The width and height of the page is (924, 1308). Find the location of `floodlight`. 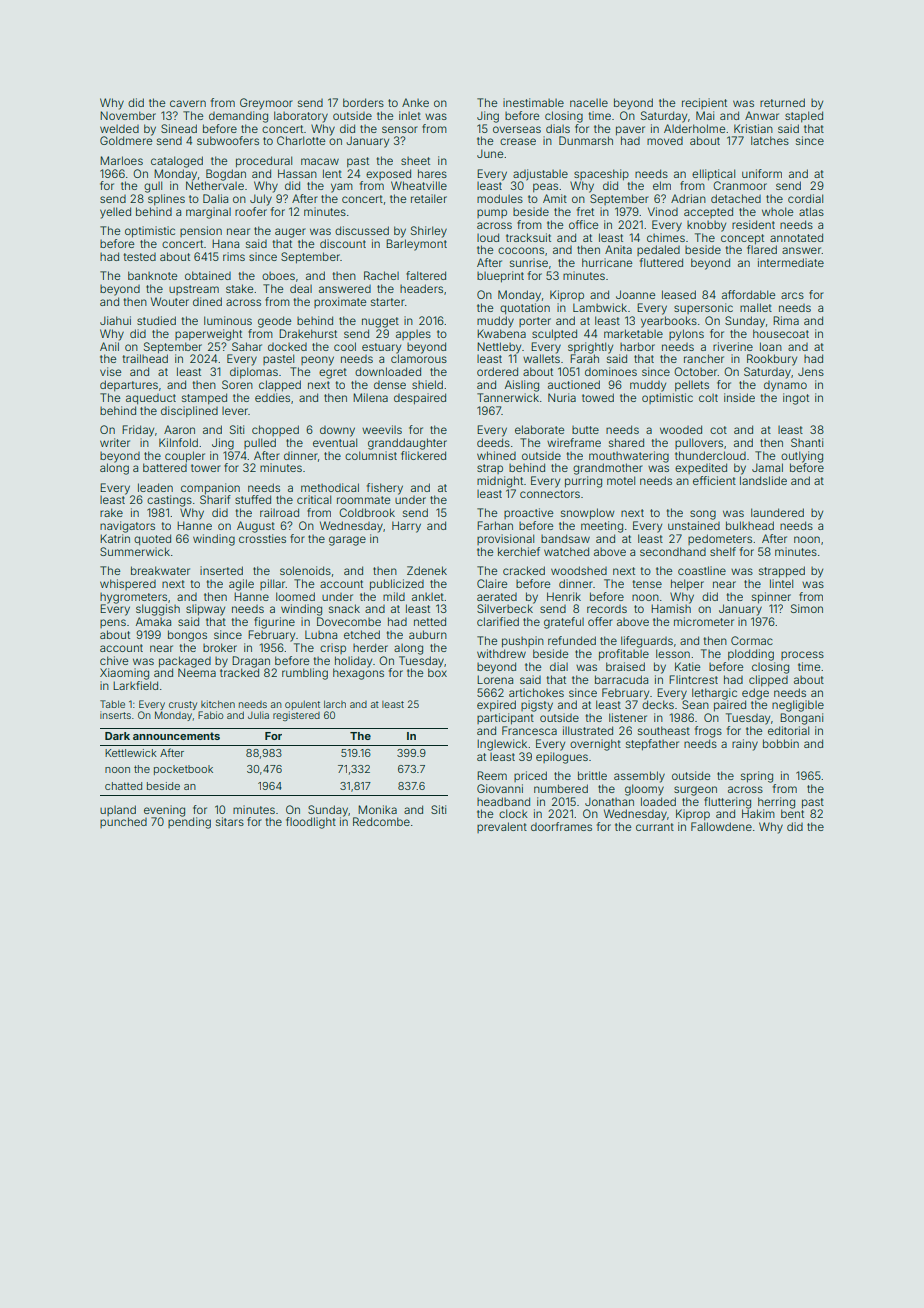

floodlight is located at coordinates (311, 823).
